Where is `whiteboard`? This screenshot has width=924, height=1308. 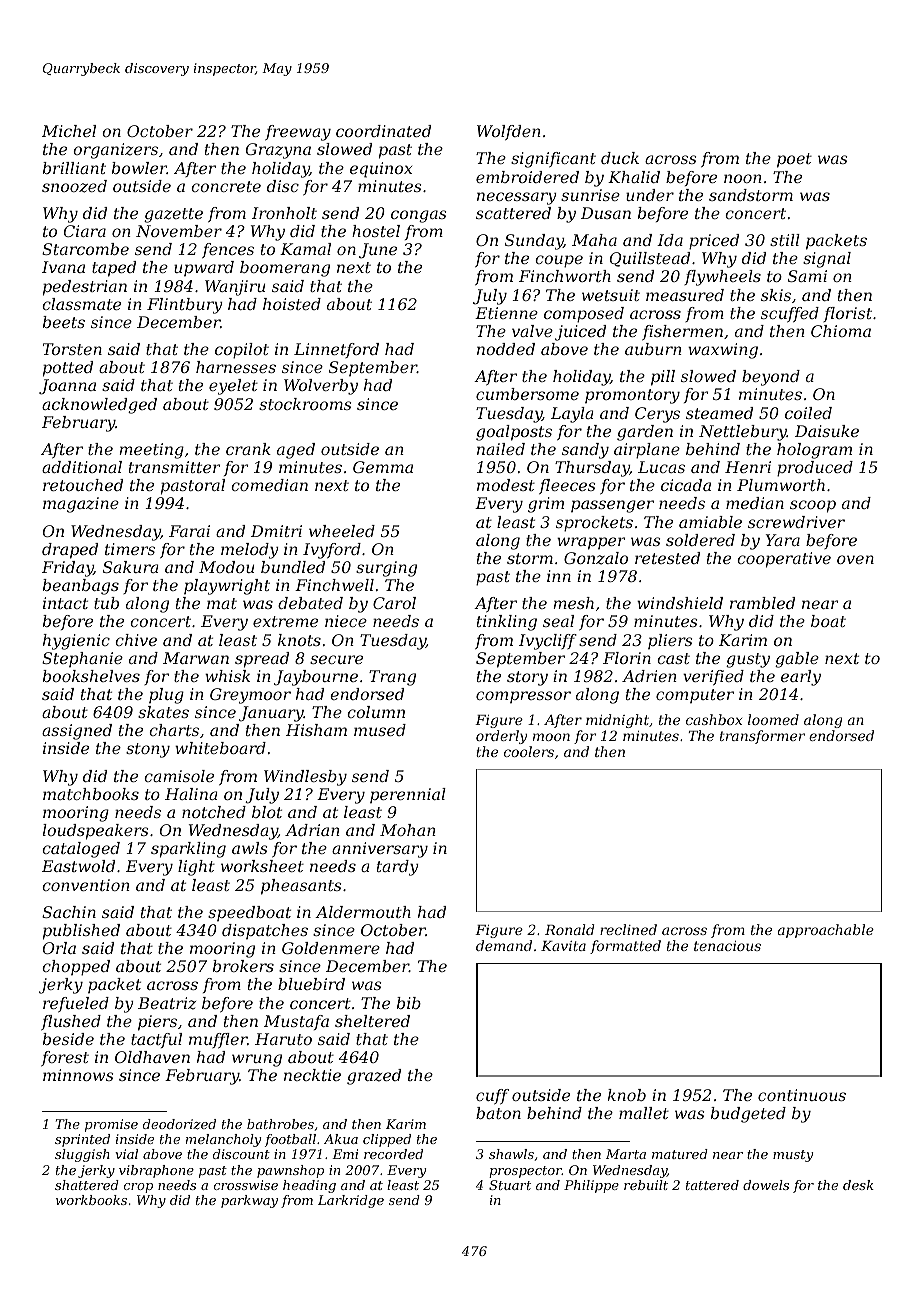 whiteboard is located at coordinates (220, 748).
